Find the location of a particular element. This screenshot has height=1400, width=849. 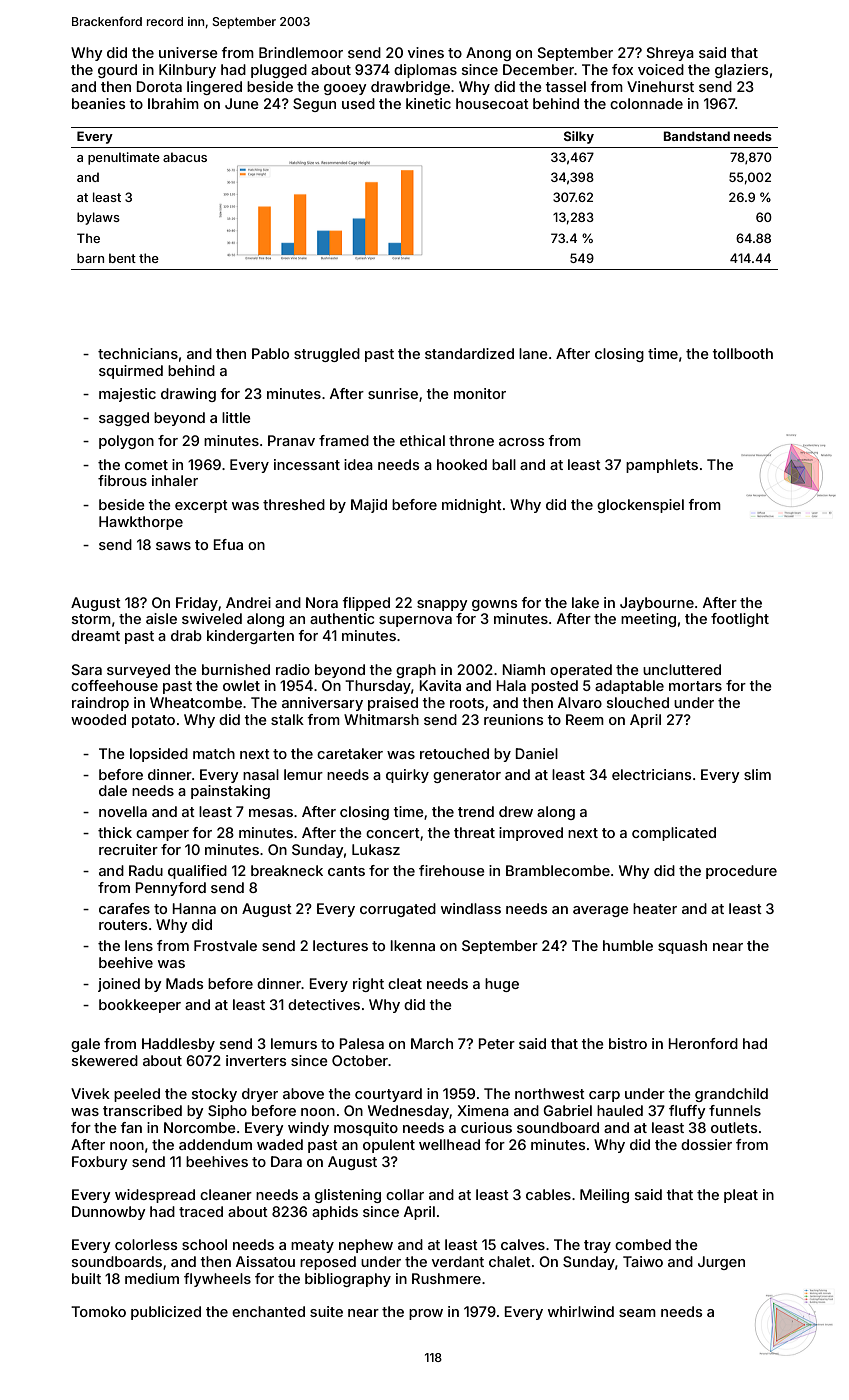

collar is located at coordinates (405, 1194).
